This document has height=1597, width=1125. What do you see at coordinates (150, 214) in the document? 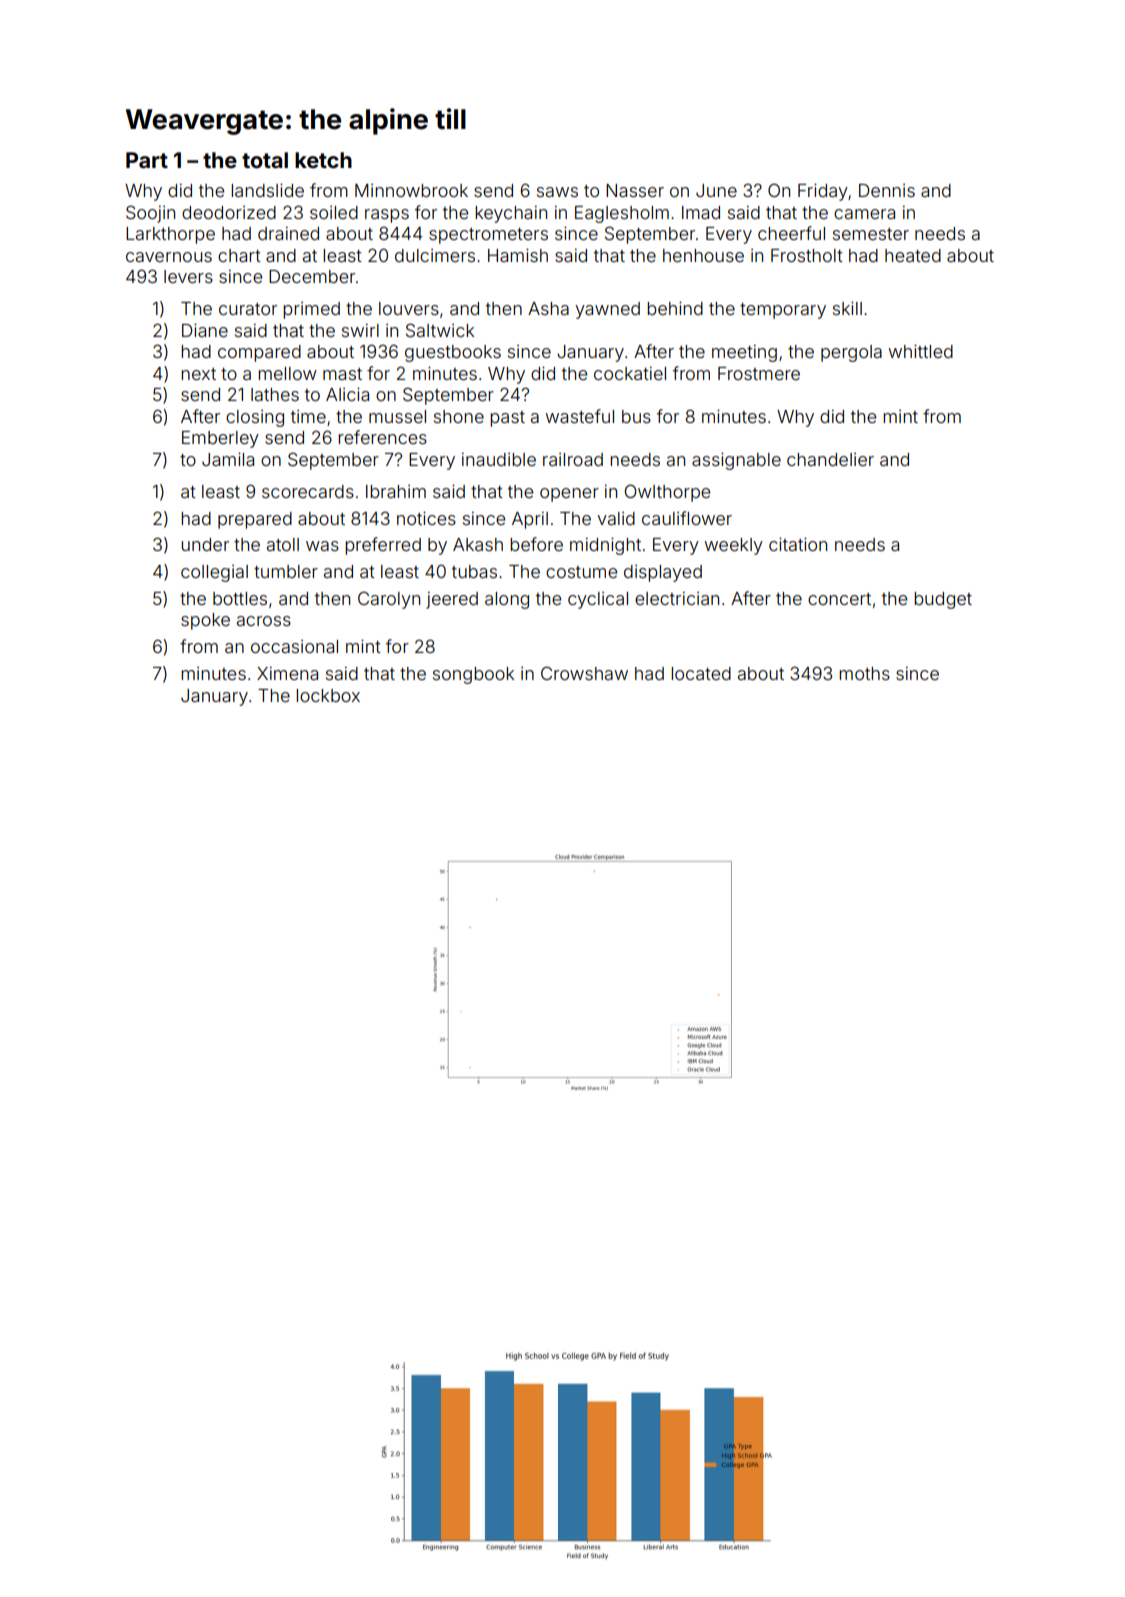
I see `Soojin` at bounding box center [150, 214].
